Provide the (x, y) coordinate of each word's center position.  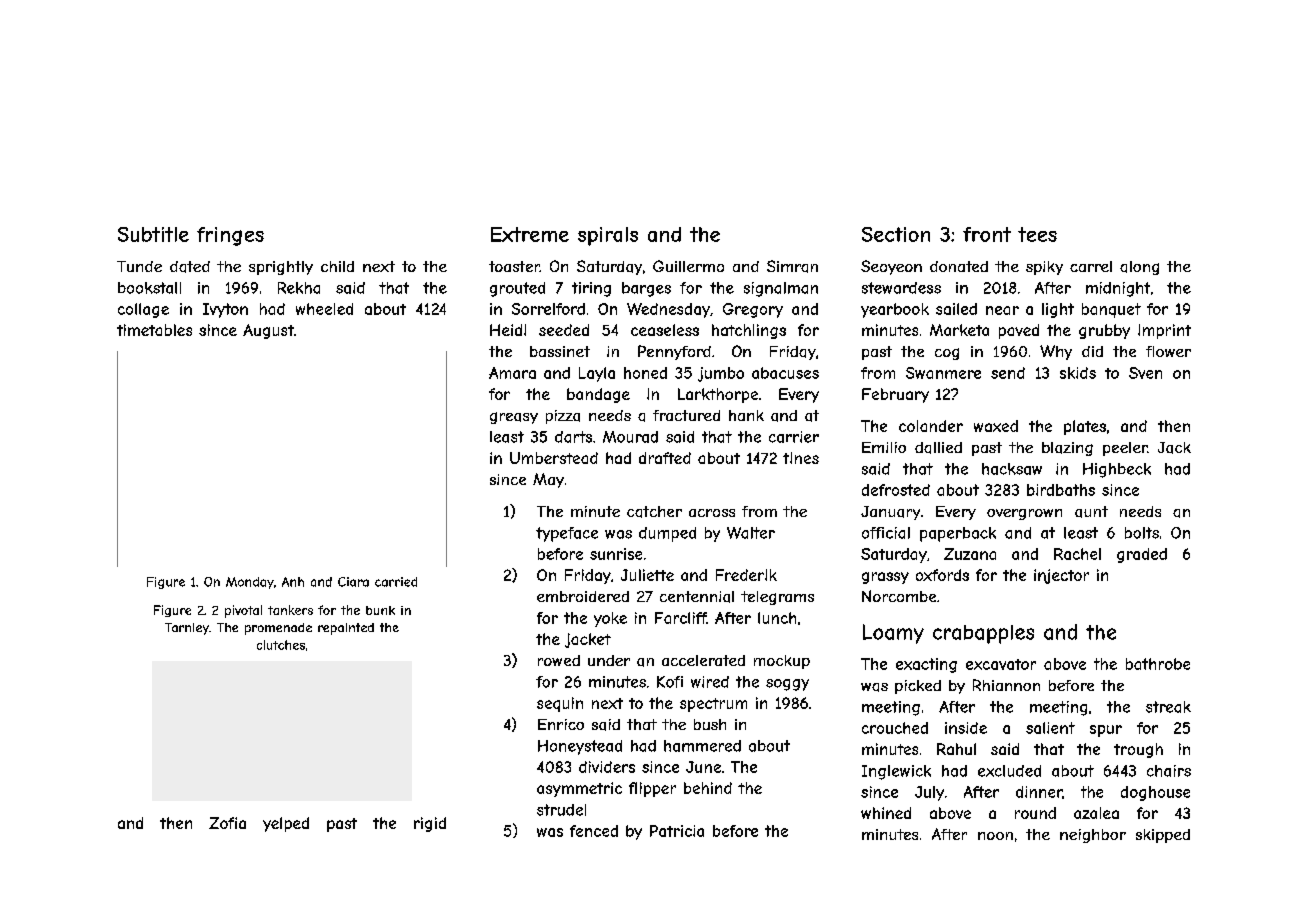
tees (1037, 234)
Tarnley (187, 629)
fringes (230, 236)
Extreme (530, 234)
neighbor (1093, 836)
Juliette (647, 575)
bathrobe (1158, 664)
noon (995, 836)
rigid (430, 824)
